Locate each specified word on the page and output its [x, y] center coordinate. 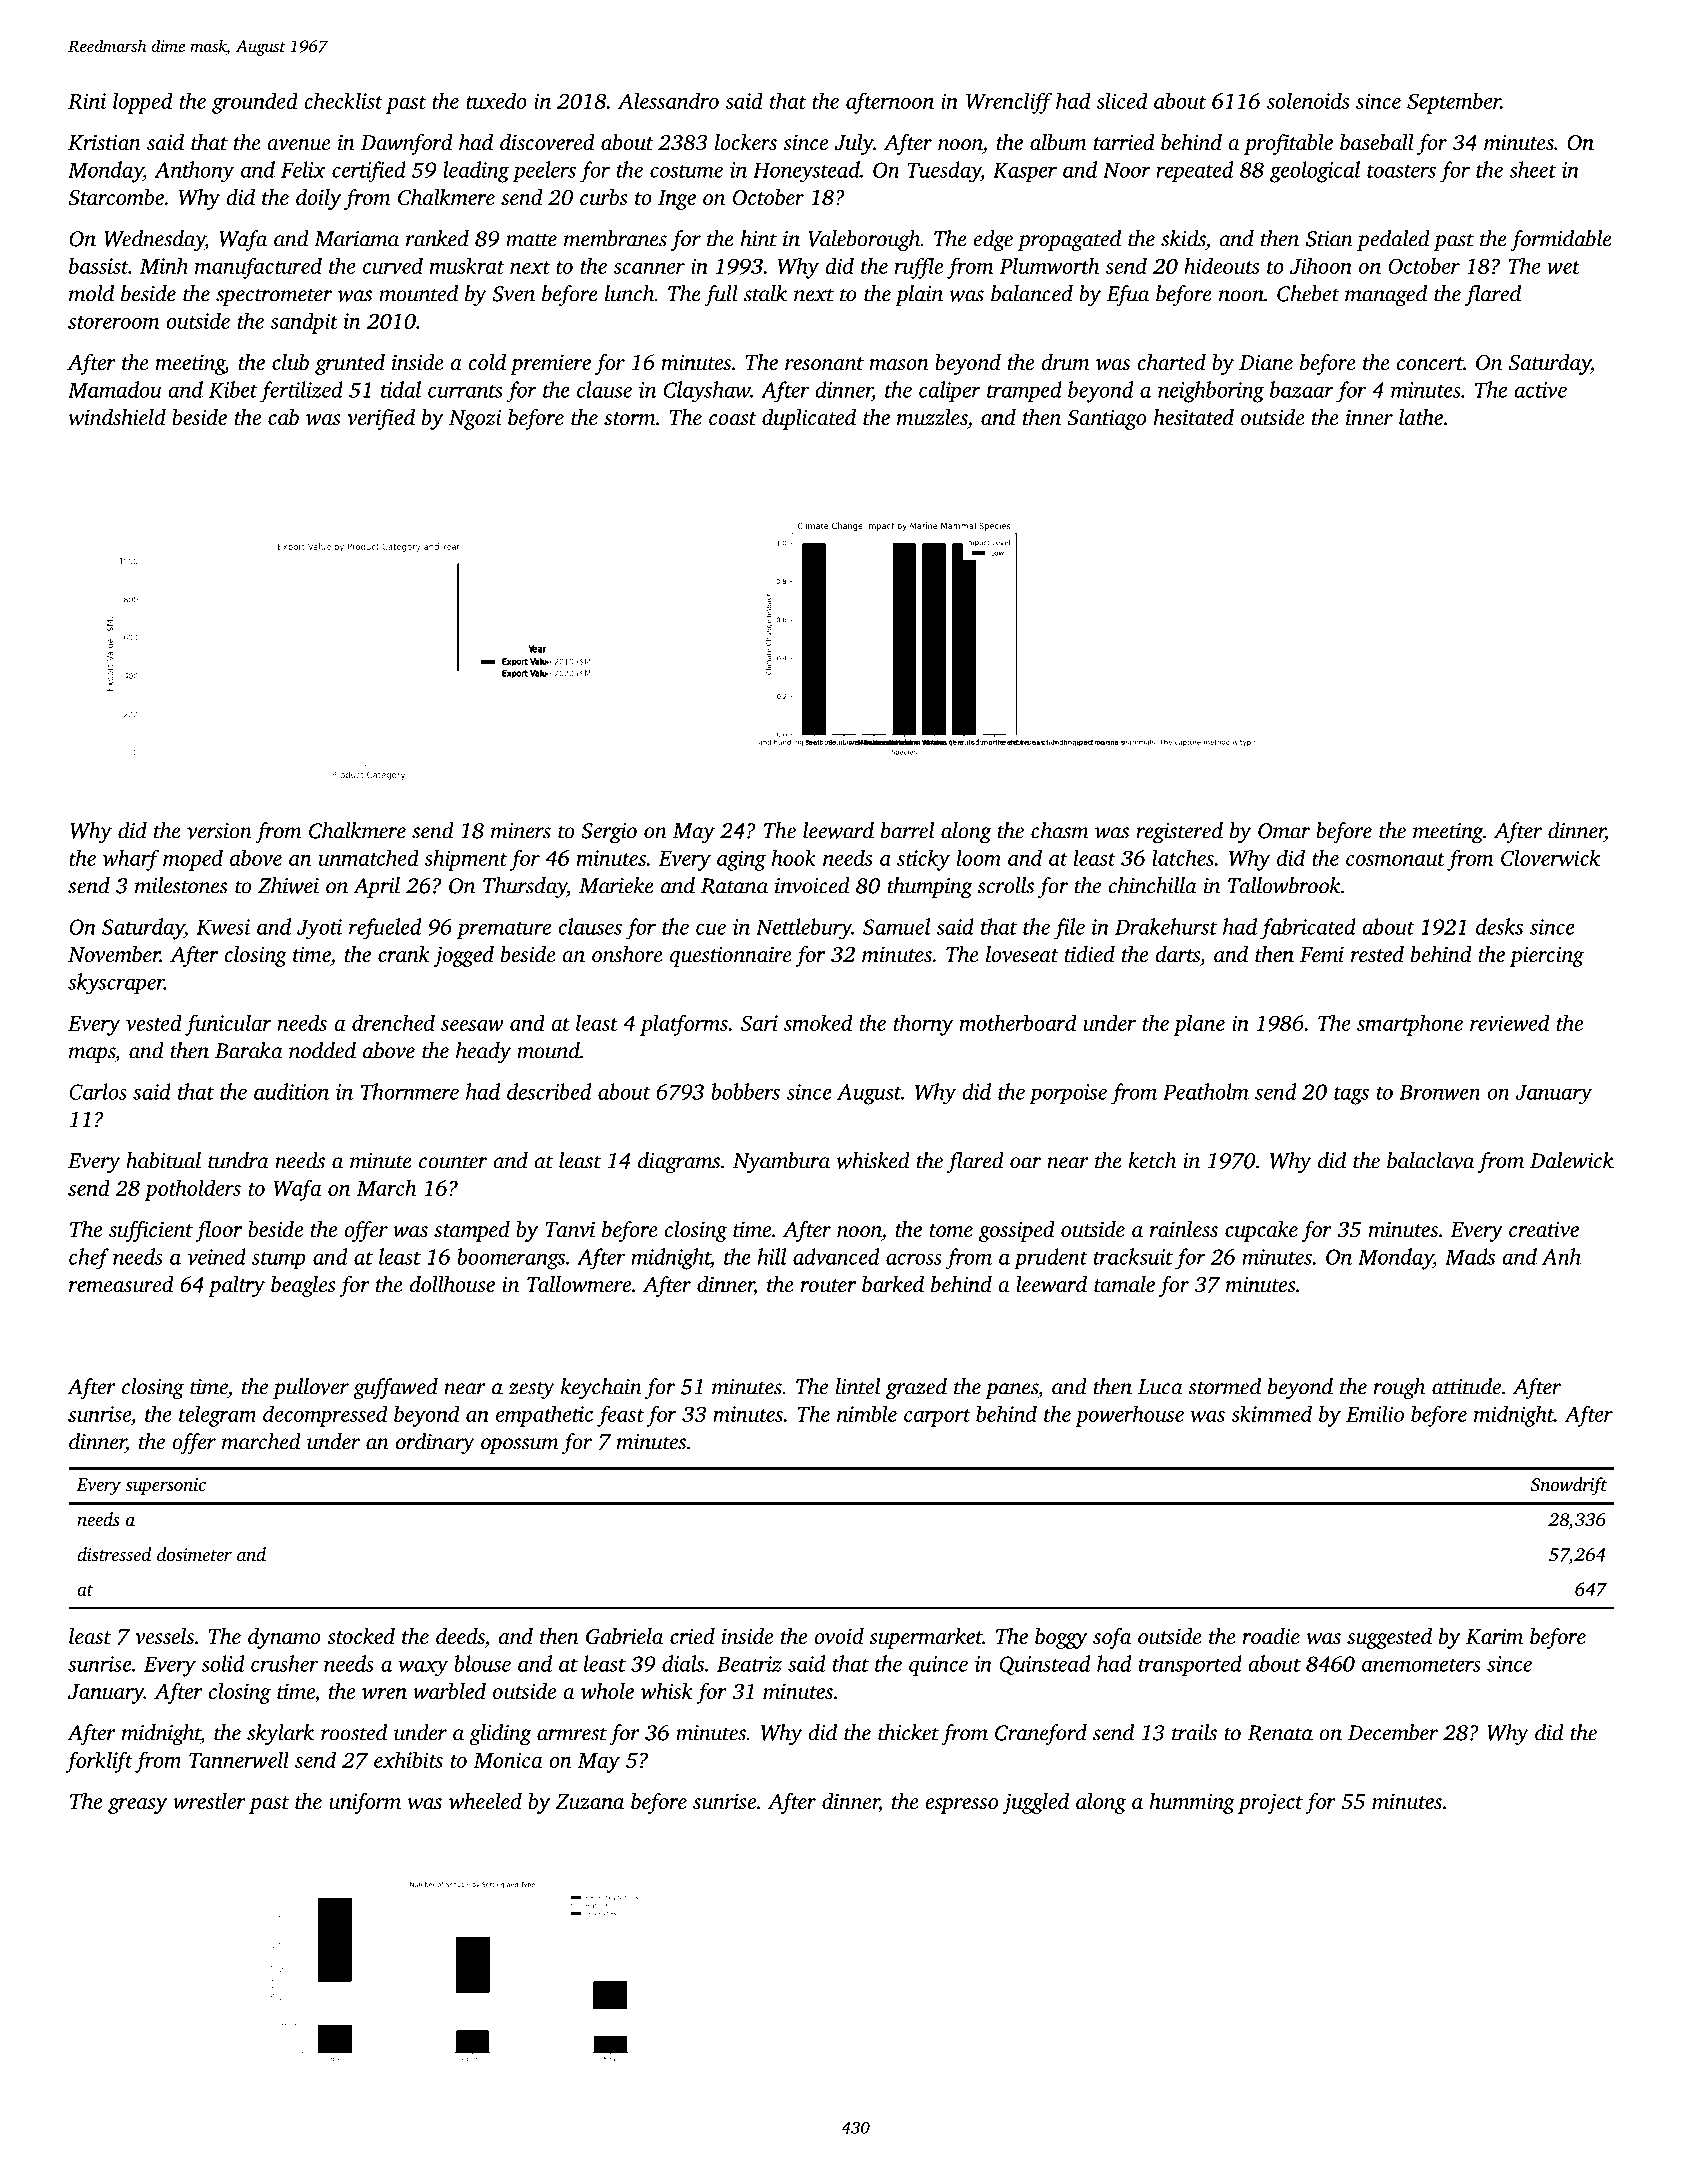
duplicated [809, 419]
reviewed [1509, 1022]
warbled [449, 1691]
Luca [1160, 1387]
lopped [142, 103]
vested [154, 1022]
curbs [604, 197]
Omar [1284, 831]
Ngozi [475, 420]
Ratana [734, 886]
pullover [311, 1388]
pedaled [1393, 240]
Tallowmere [579, 1284]
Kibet [233, 389]
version [219, 831]
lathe [1421, 417]
